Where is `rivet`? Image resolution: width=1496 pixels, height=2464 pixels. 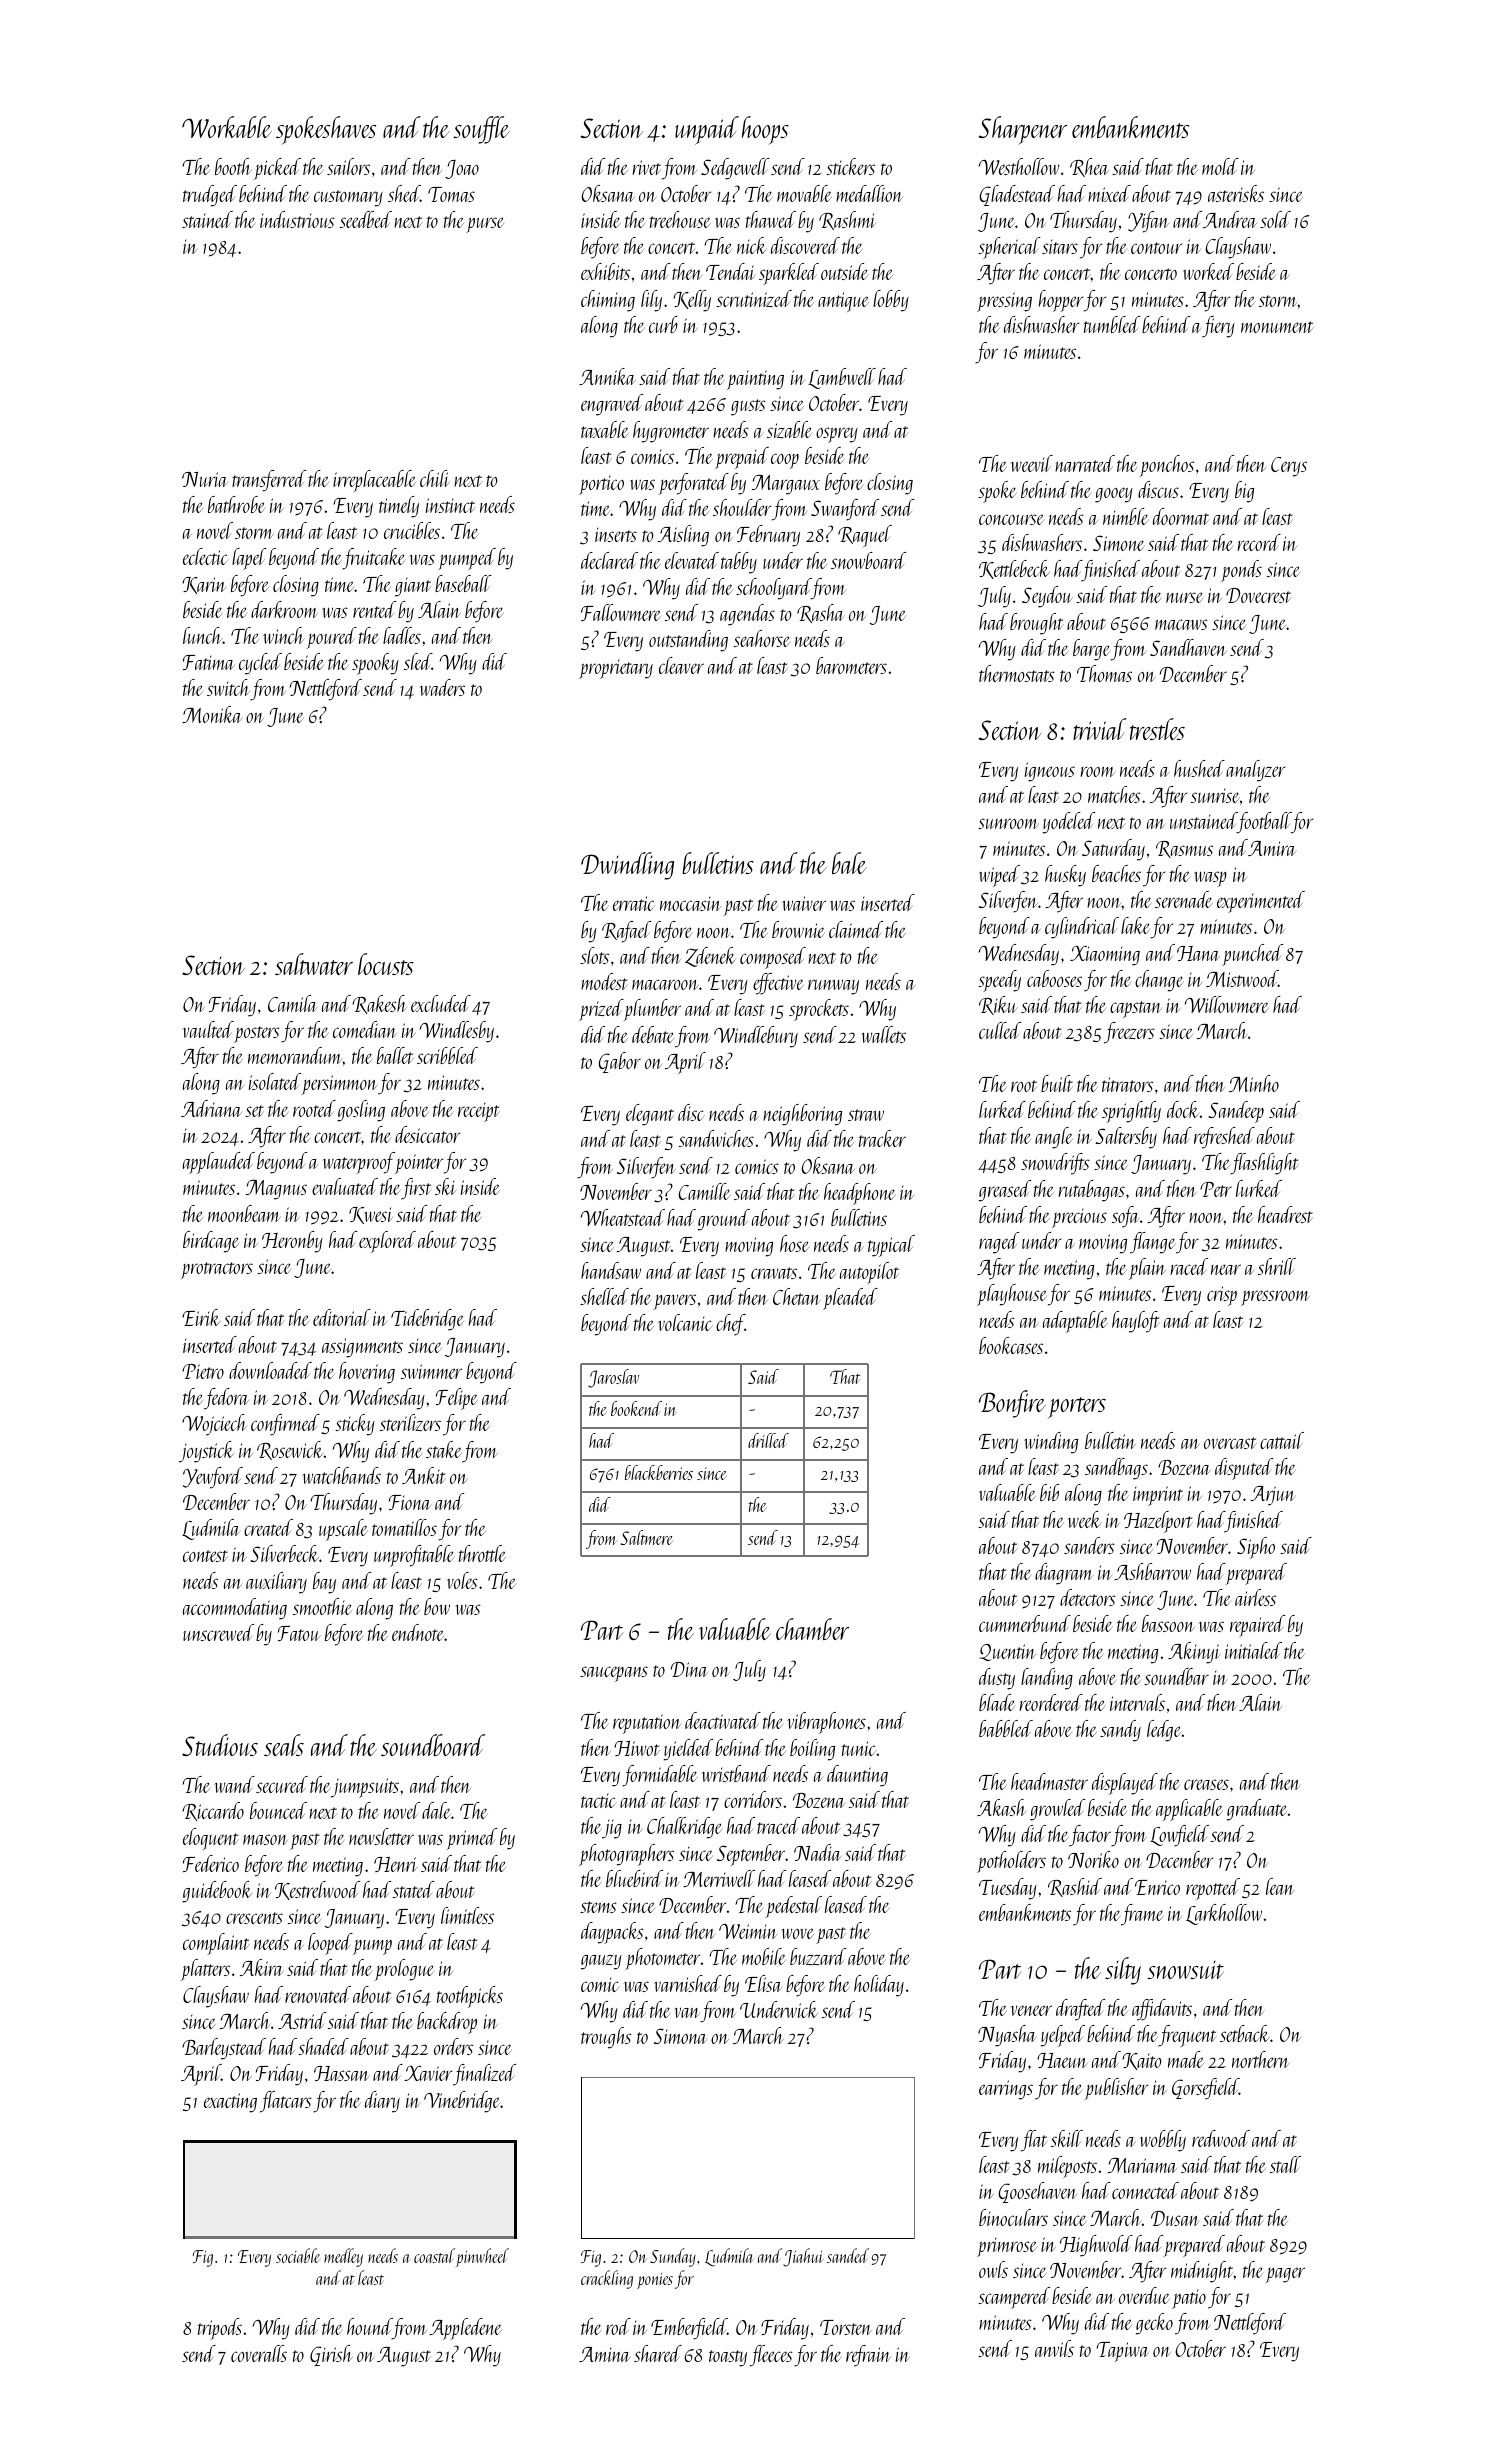 rivet is located at coordinates (647, 167).
